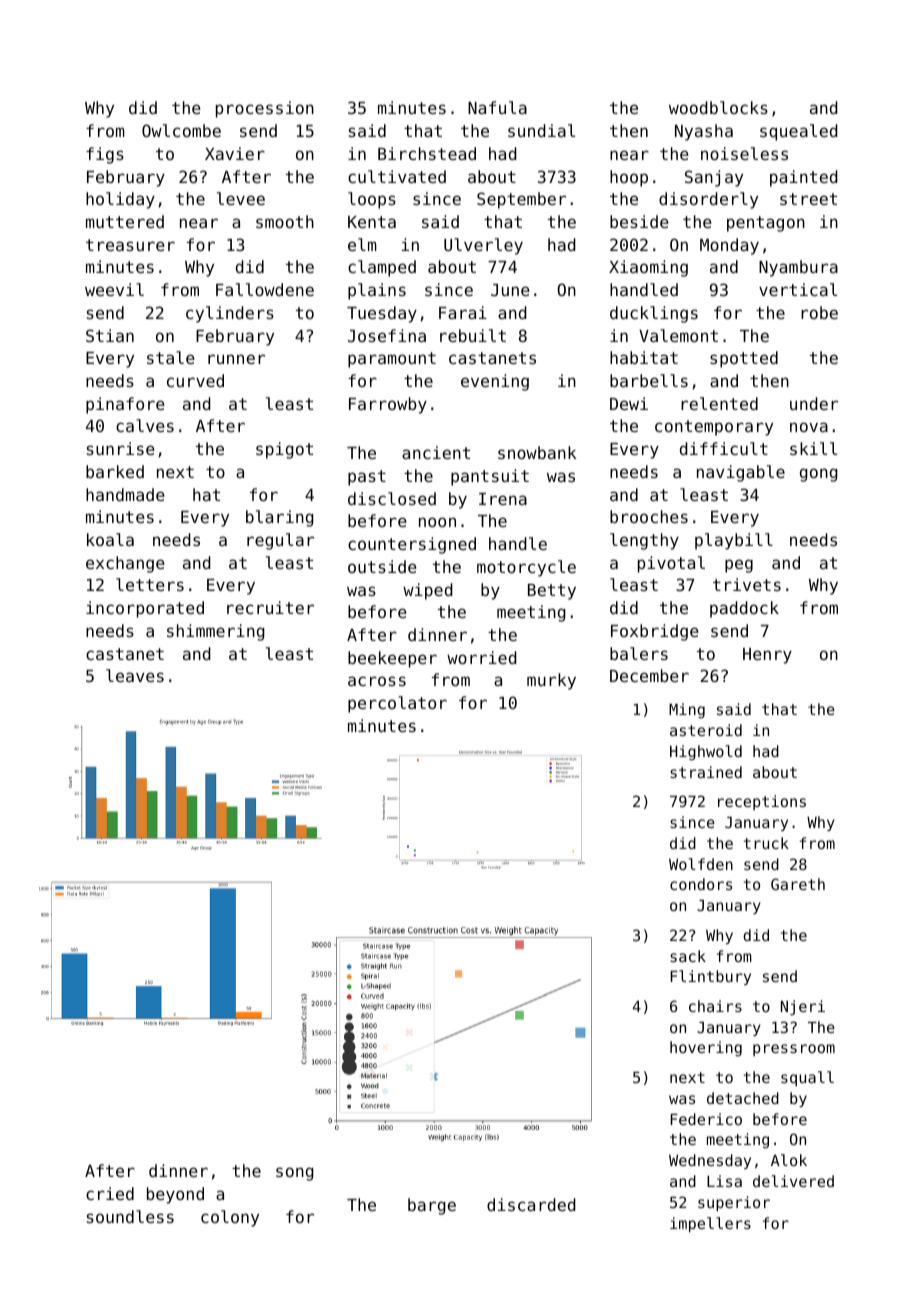  Describe the element at coordinates (704, 132) in the screenshot. I see `Nyasha` at that location.
